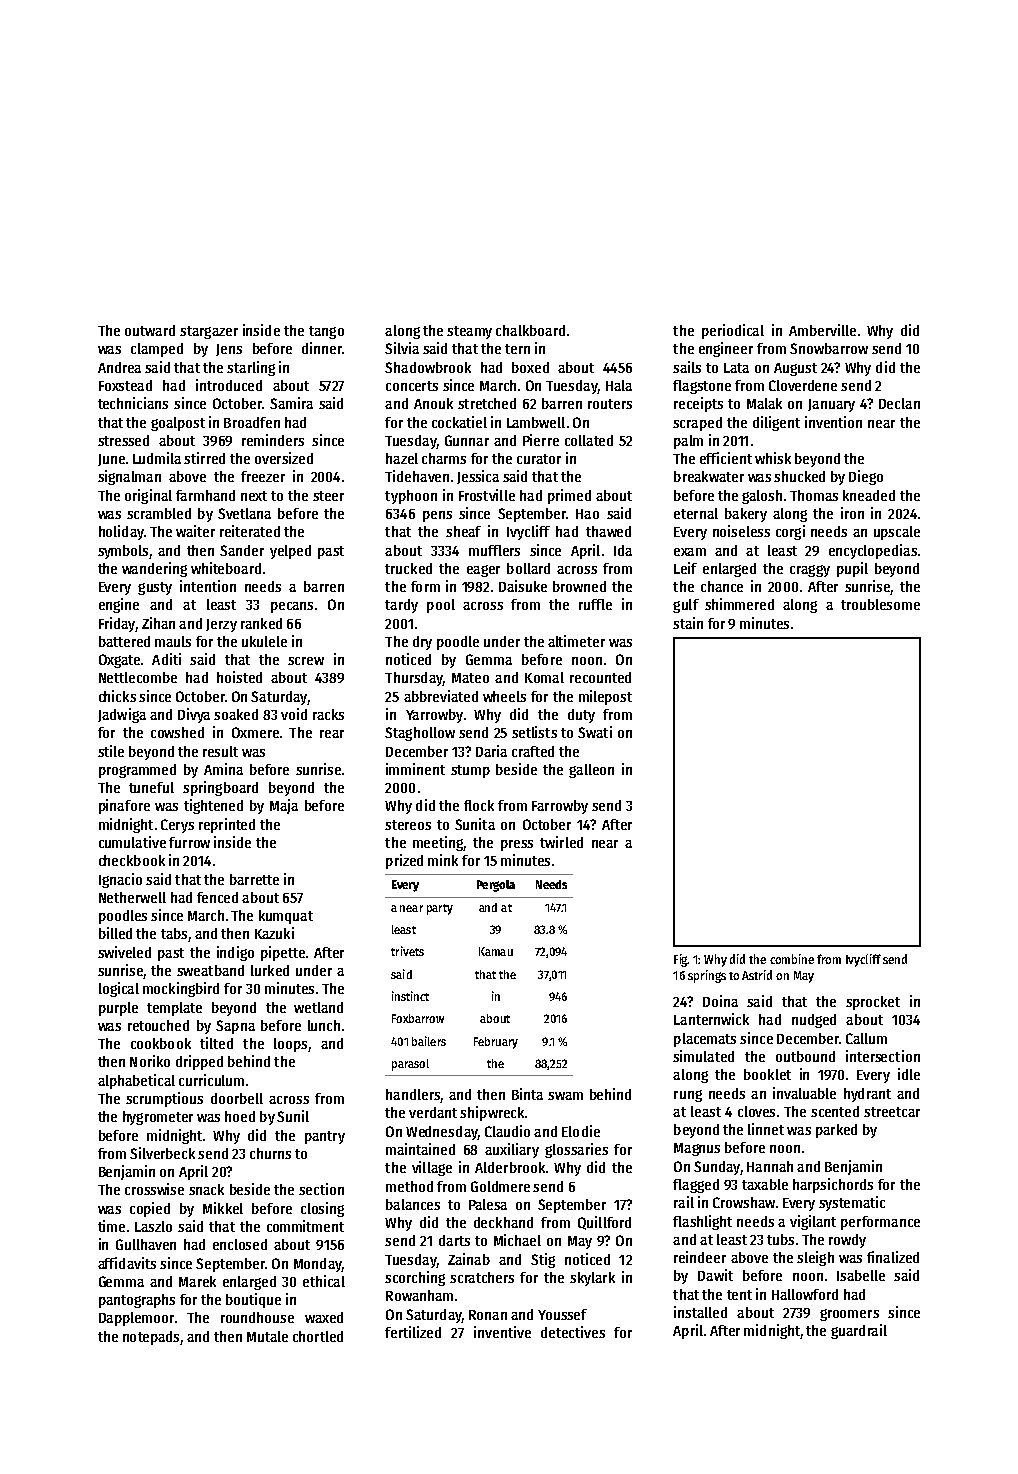 The width and height of the image is (1018, 1474). What do you see at coordinates (151, 1338) in the image?
I see `notepads` at bounding box center [151, 1338].
